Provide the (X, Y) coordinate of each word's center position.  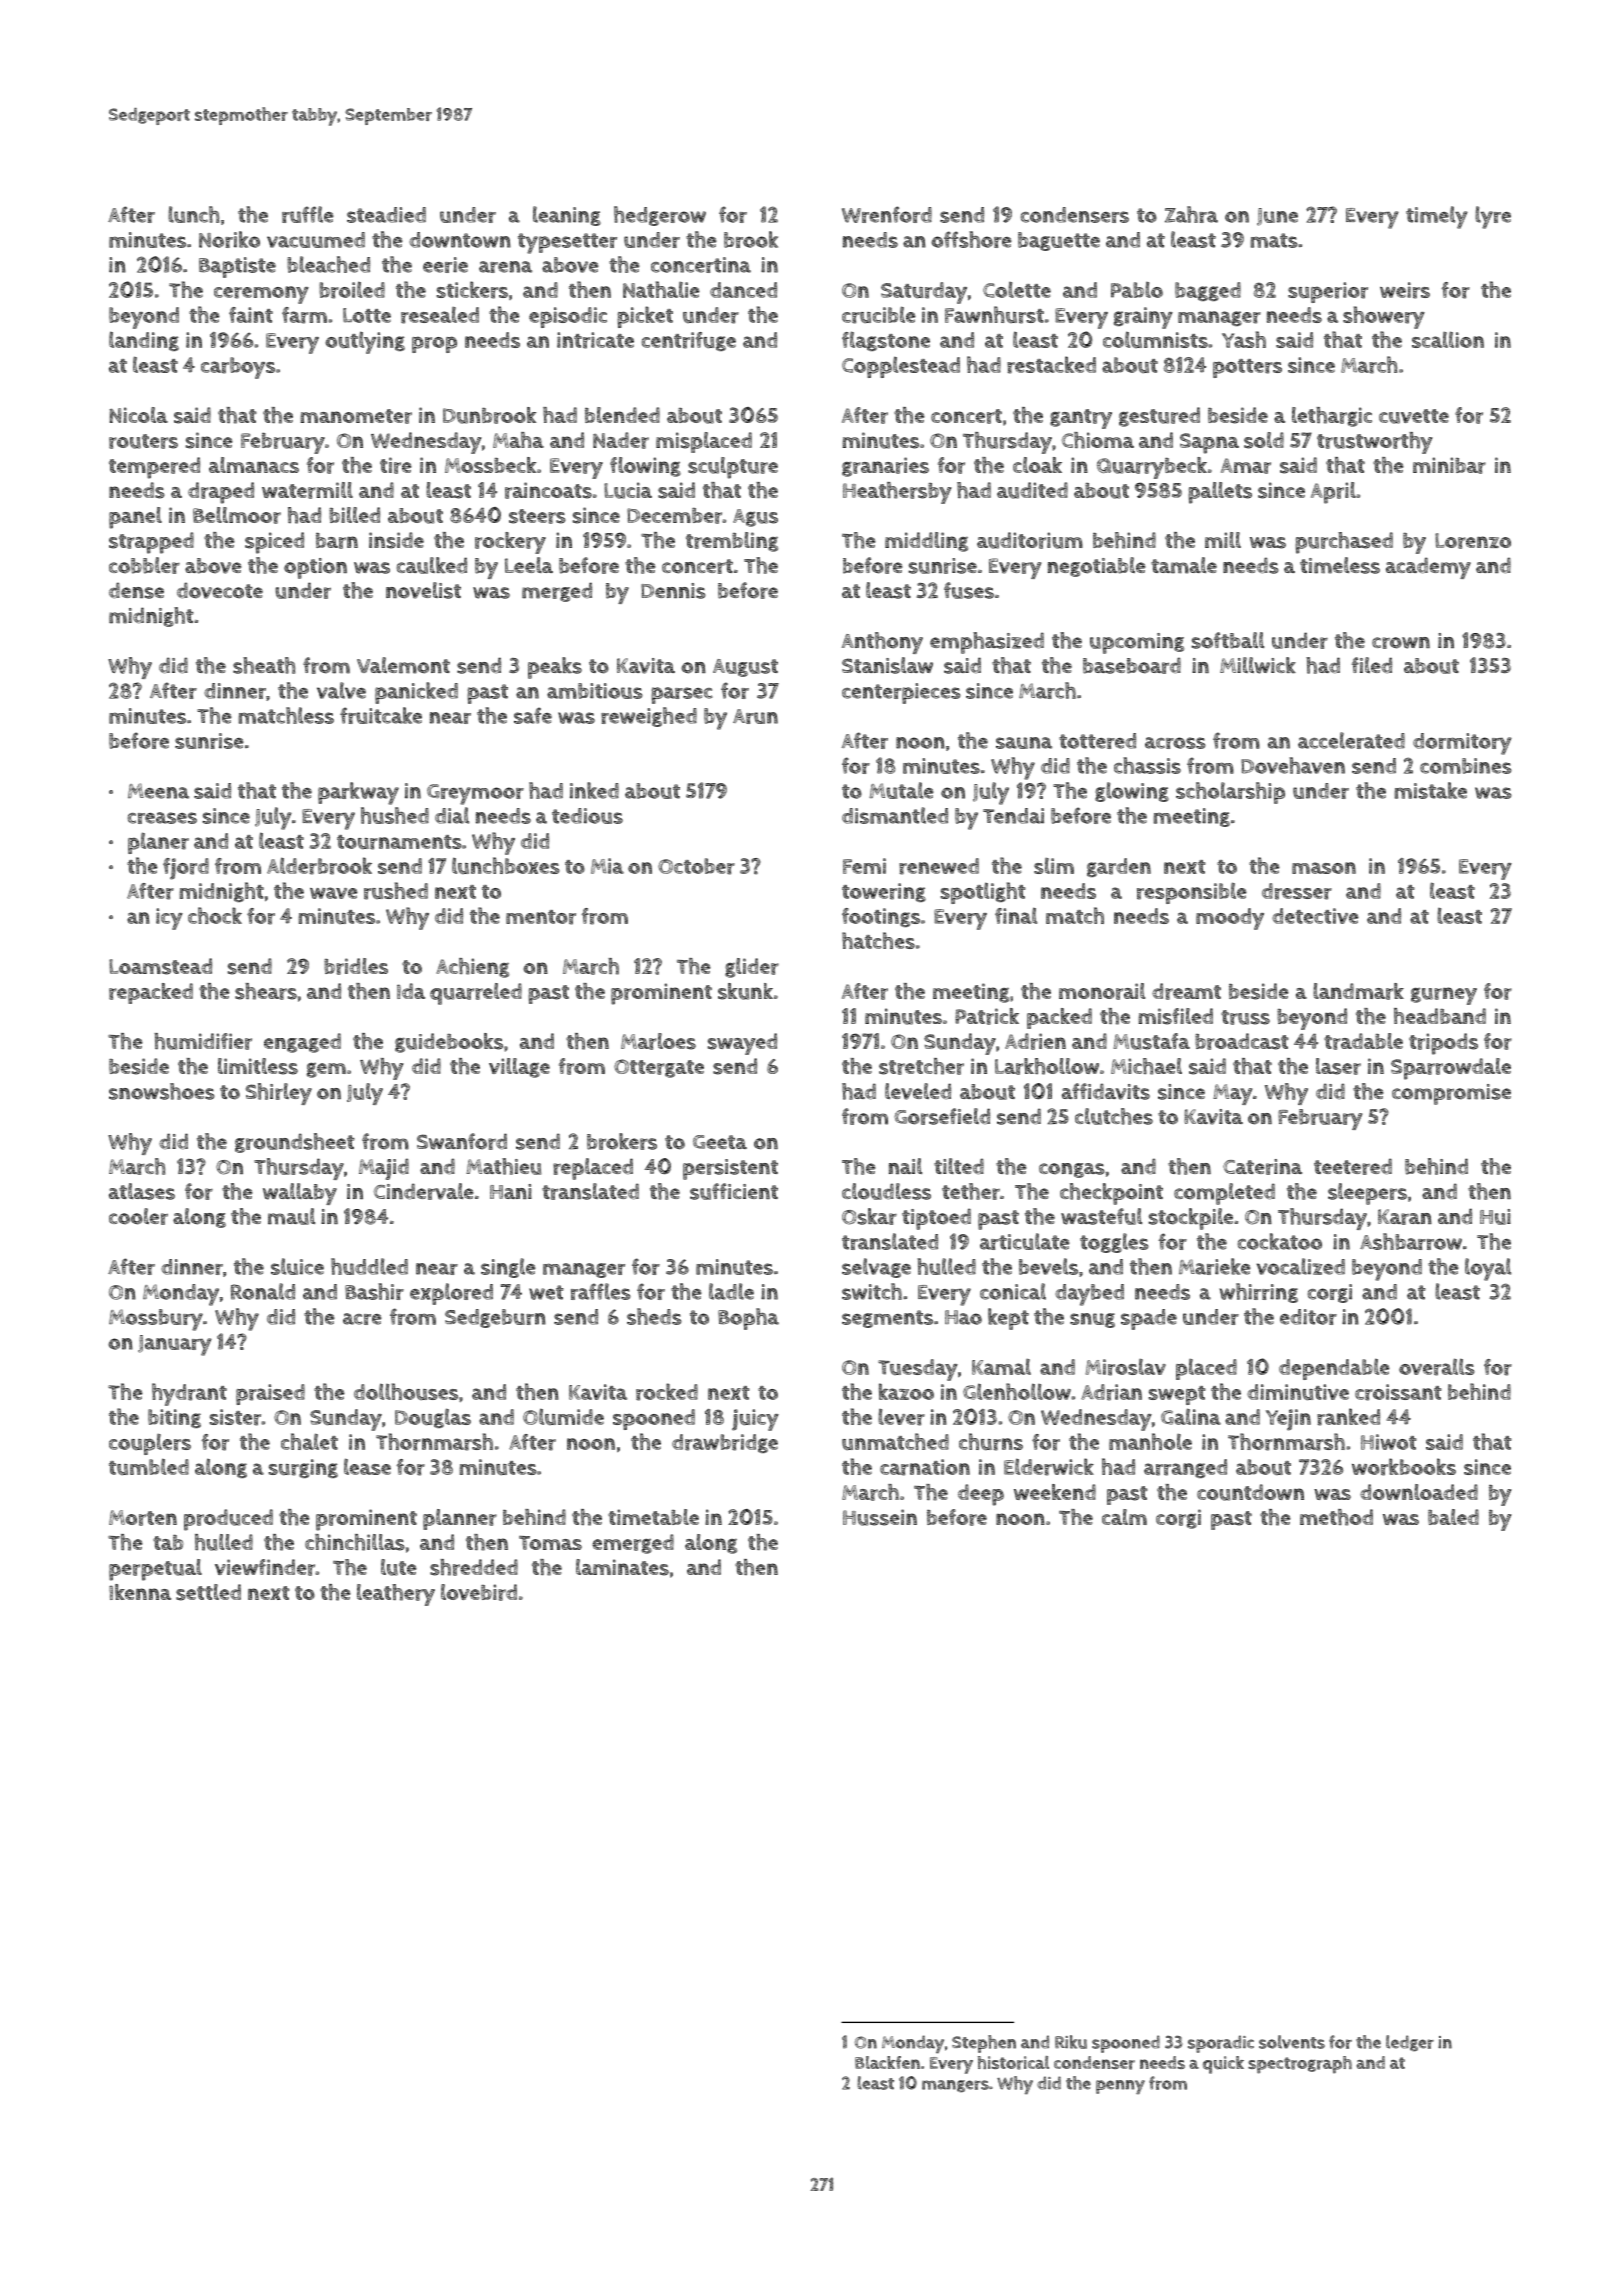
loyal (1488, 1269)
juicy (755, 1420)
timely (1437, 217)
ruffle (308, 214)
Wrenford (887, 214)
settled (208, 1592)
